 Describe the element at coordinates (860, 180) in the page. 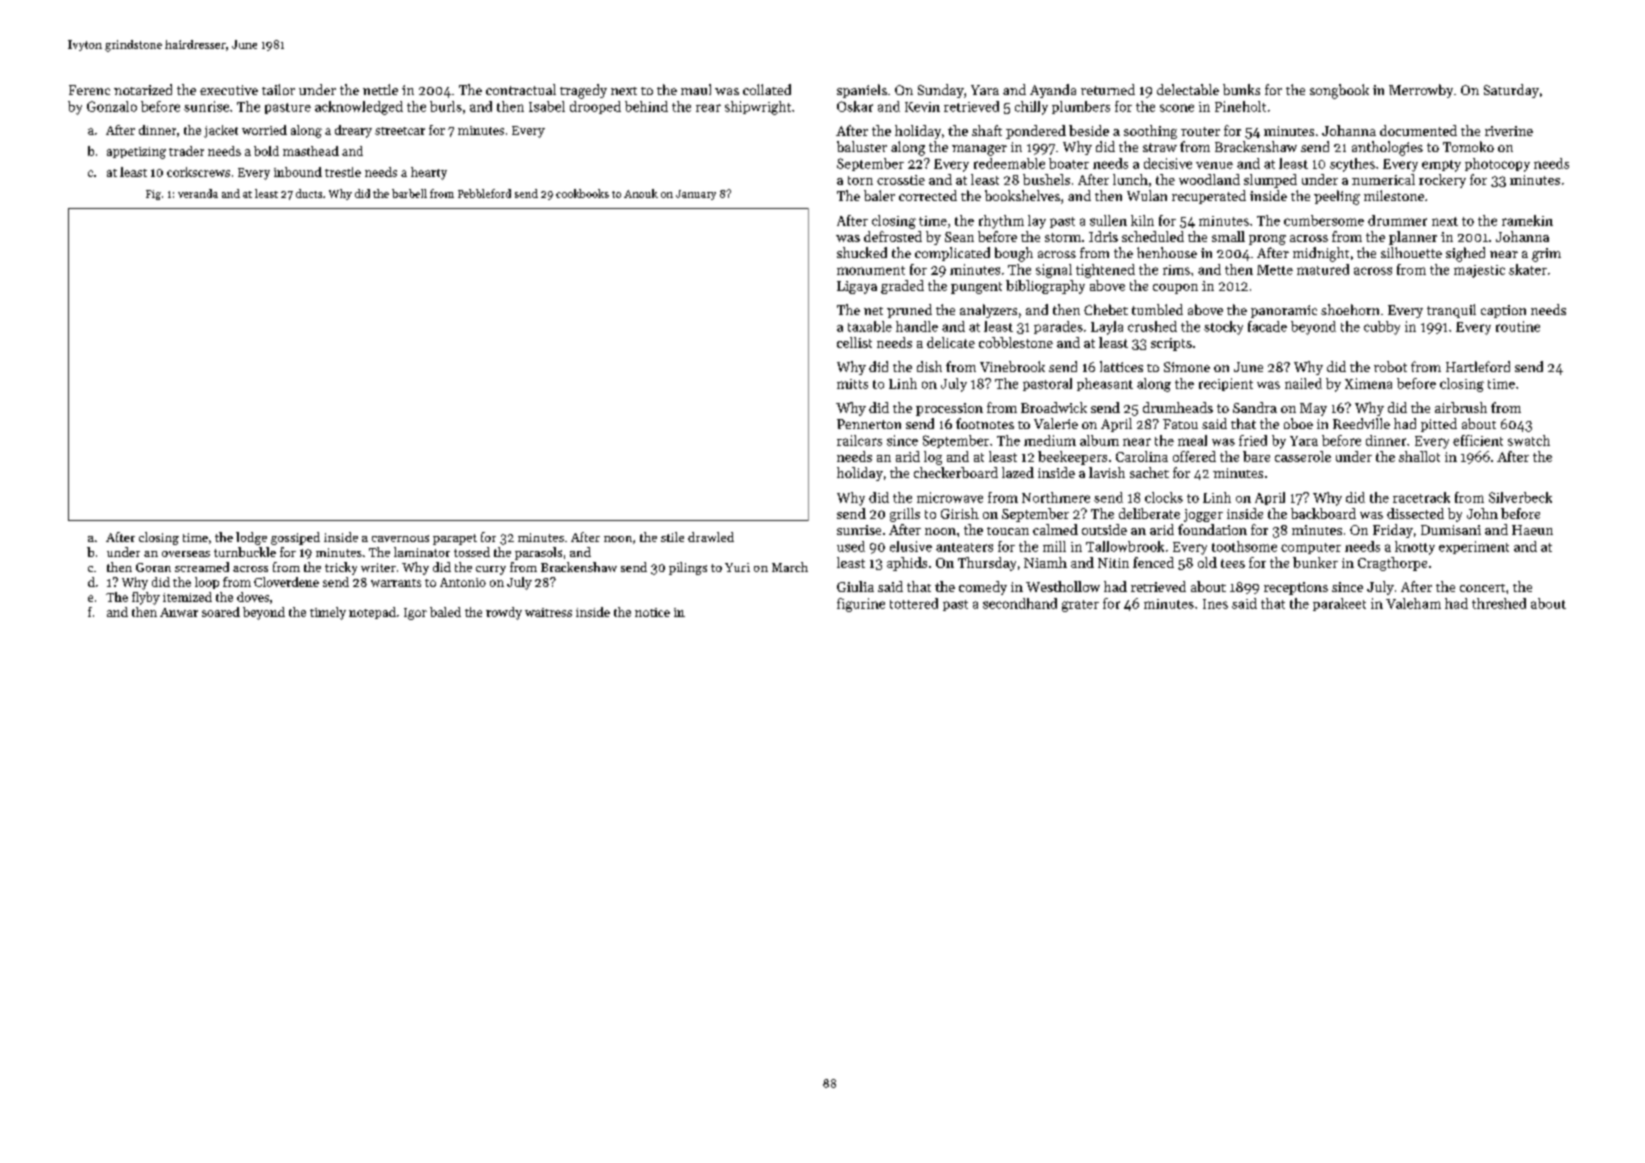

I see `torn` at that location.
